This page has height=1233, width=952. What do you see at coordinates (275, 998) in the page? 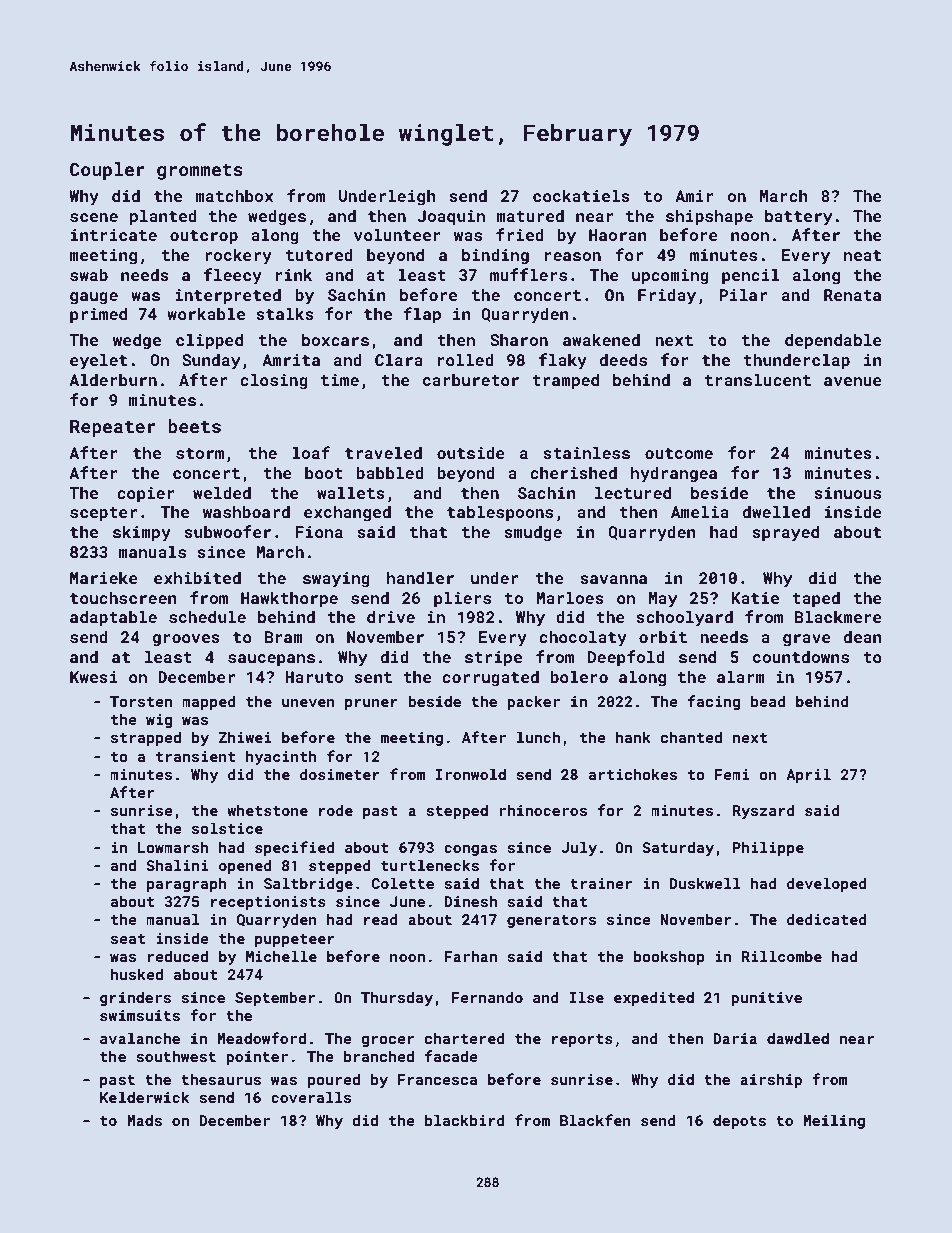
I see `September` at bounding box center [275, 998].
